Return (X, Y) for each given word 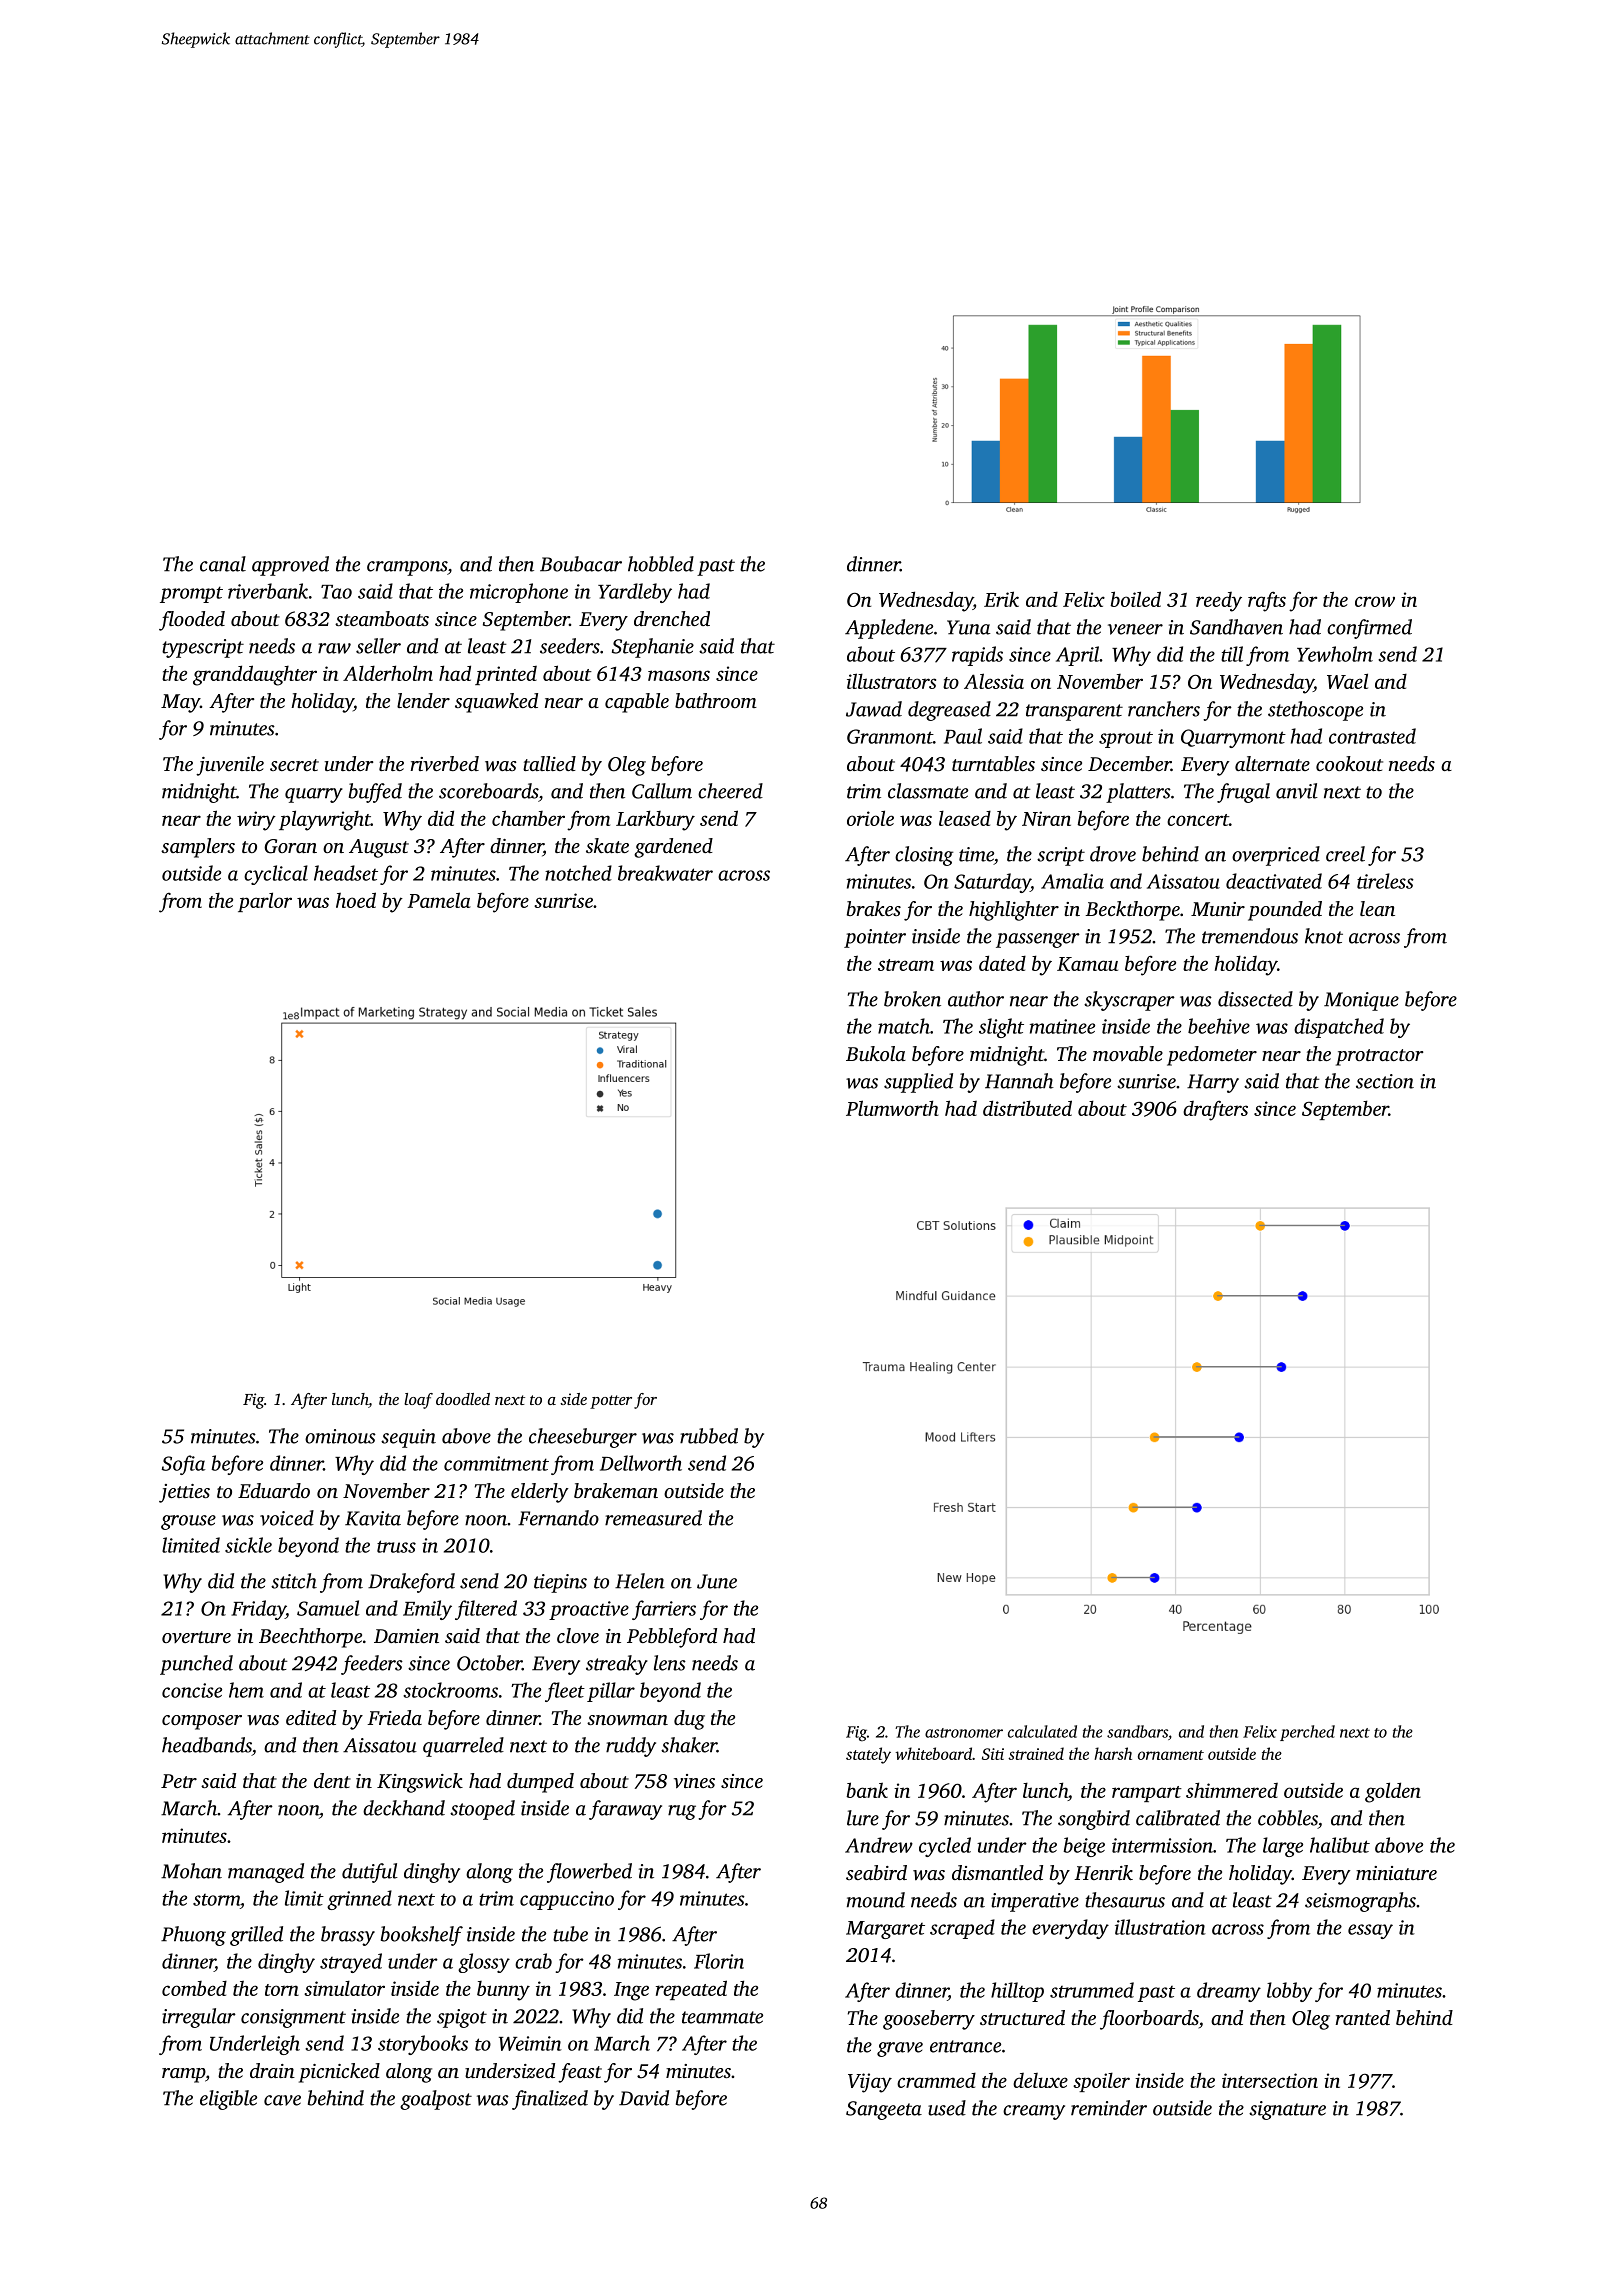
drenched (672, 618)
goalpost (436, 2100)
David (644, 2098)
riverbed (444, 763)
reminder (1109, 2108)
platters (1138, 793)
